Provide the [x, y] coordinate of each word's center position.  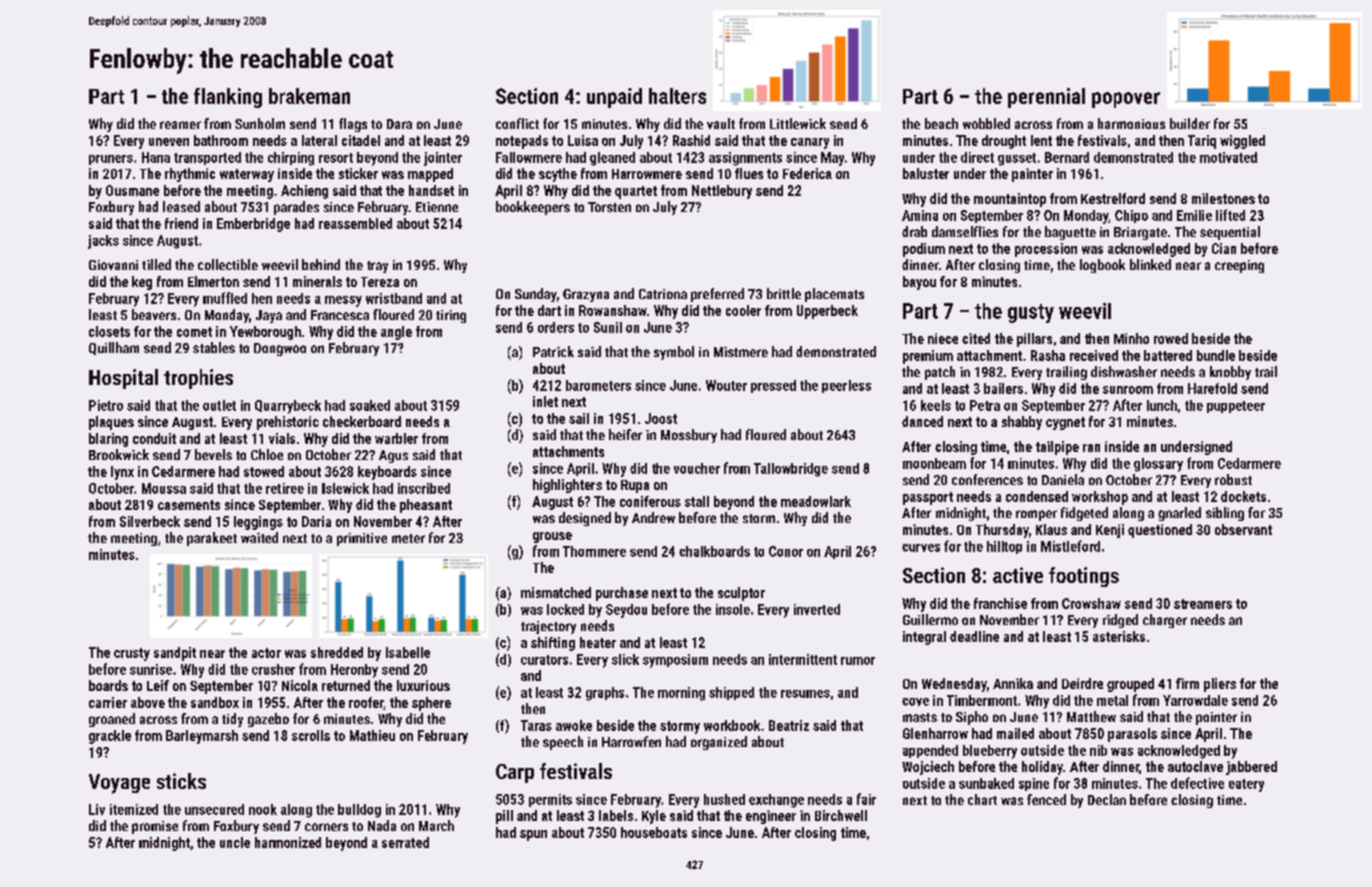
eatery [1246, 785]
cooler [743, 310]
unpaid [614, 98]
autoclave [1195, 766]
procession [1046, 250]
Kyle [654, 817]
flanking [228, 98]
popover [1126, 100]
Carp [515, 773]
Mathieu [372, 735]
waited [259, 537]
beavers [154, 314]
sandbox [215, 702]
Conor [786, 551]
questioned [1160, 531]
